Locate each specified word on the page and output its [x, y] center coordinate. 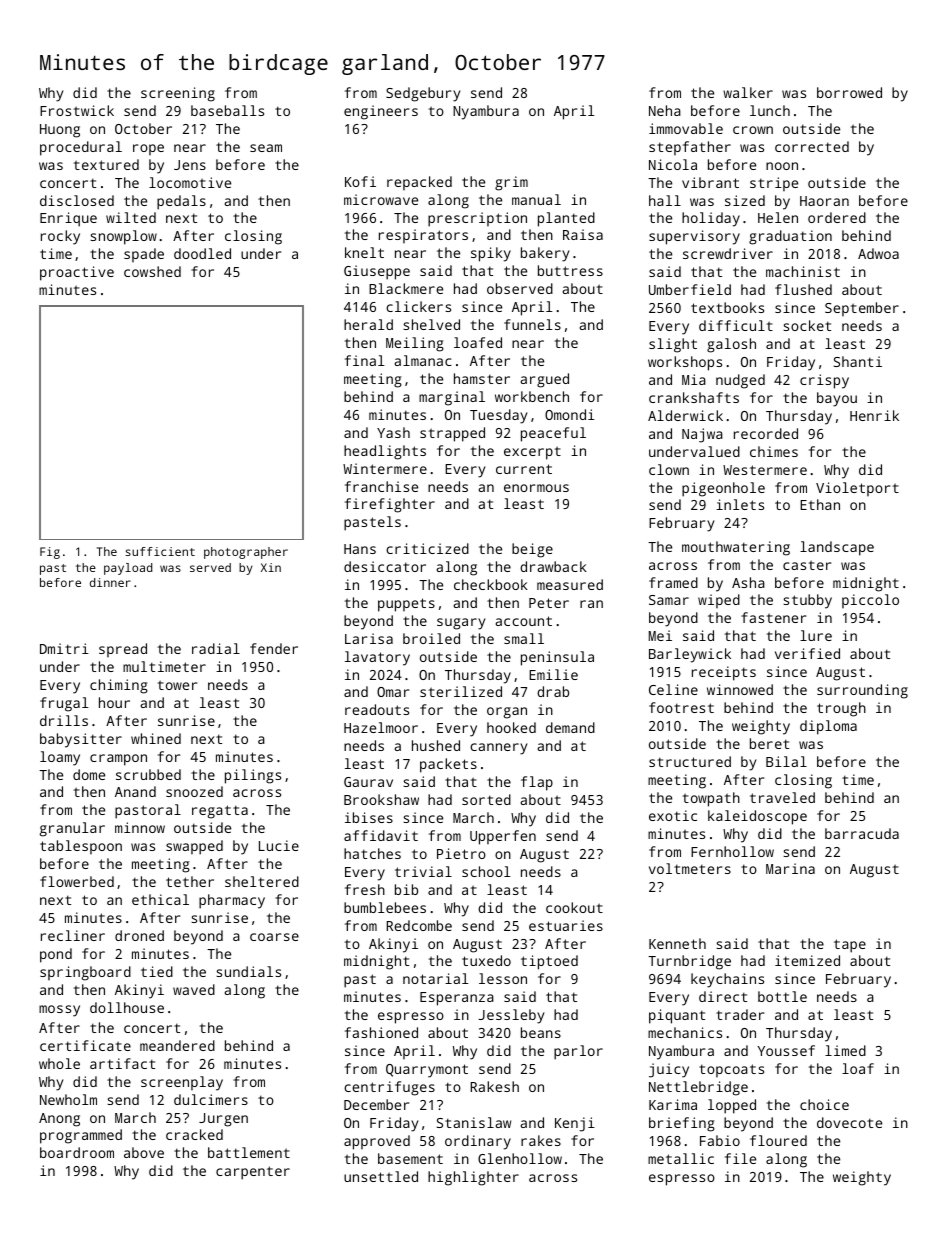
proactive [77, 273]
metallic [681, 1158]
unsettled [381, 1176]
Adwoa [878, 253]
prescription [477, 219]
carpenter [253, 1173]
